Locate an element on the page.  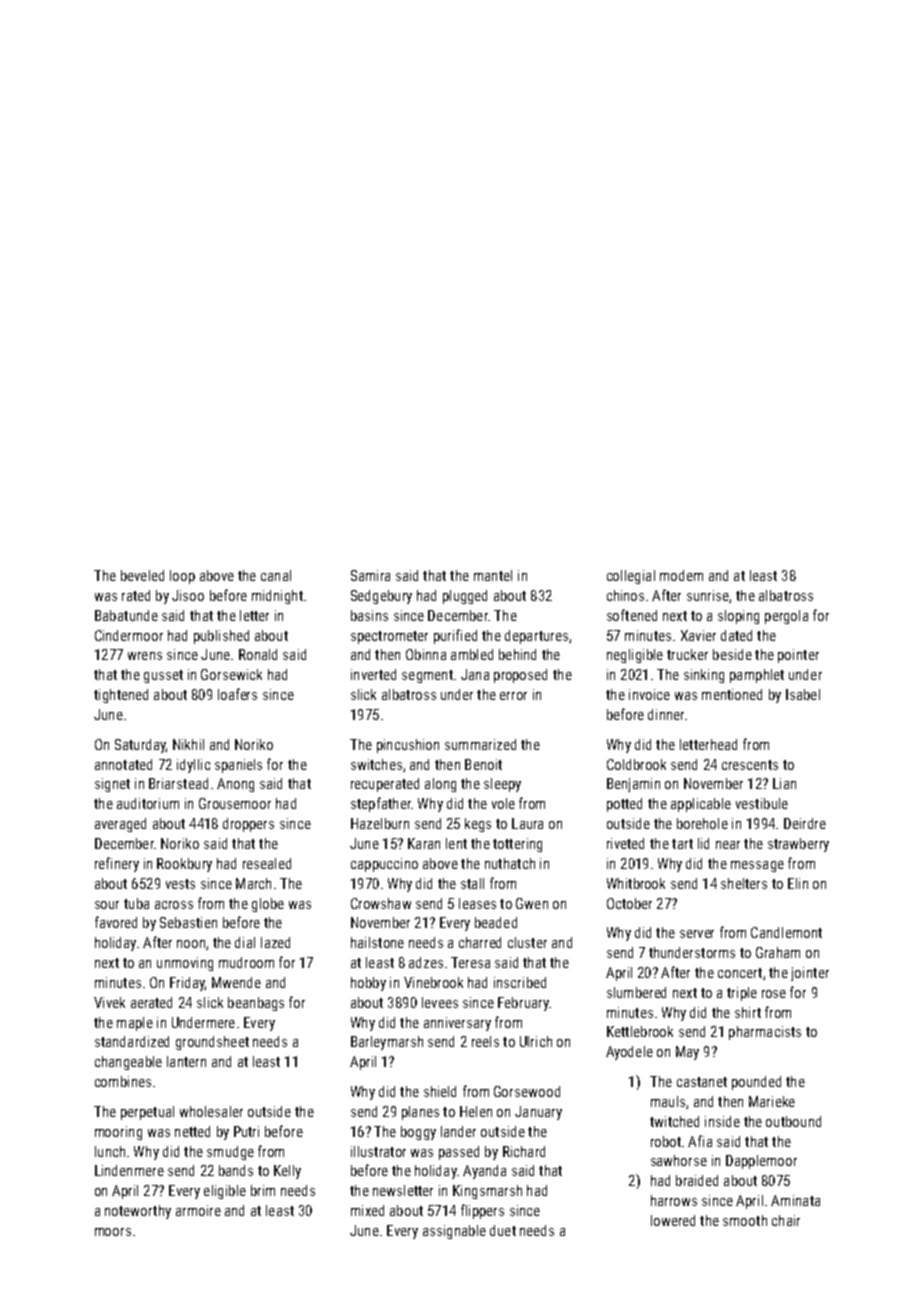
riveted is located at coordinates (625, 843).
